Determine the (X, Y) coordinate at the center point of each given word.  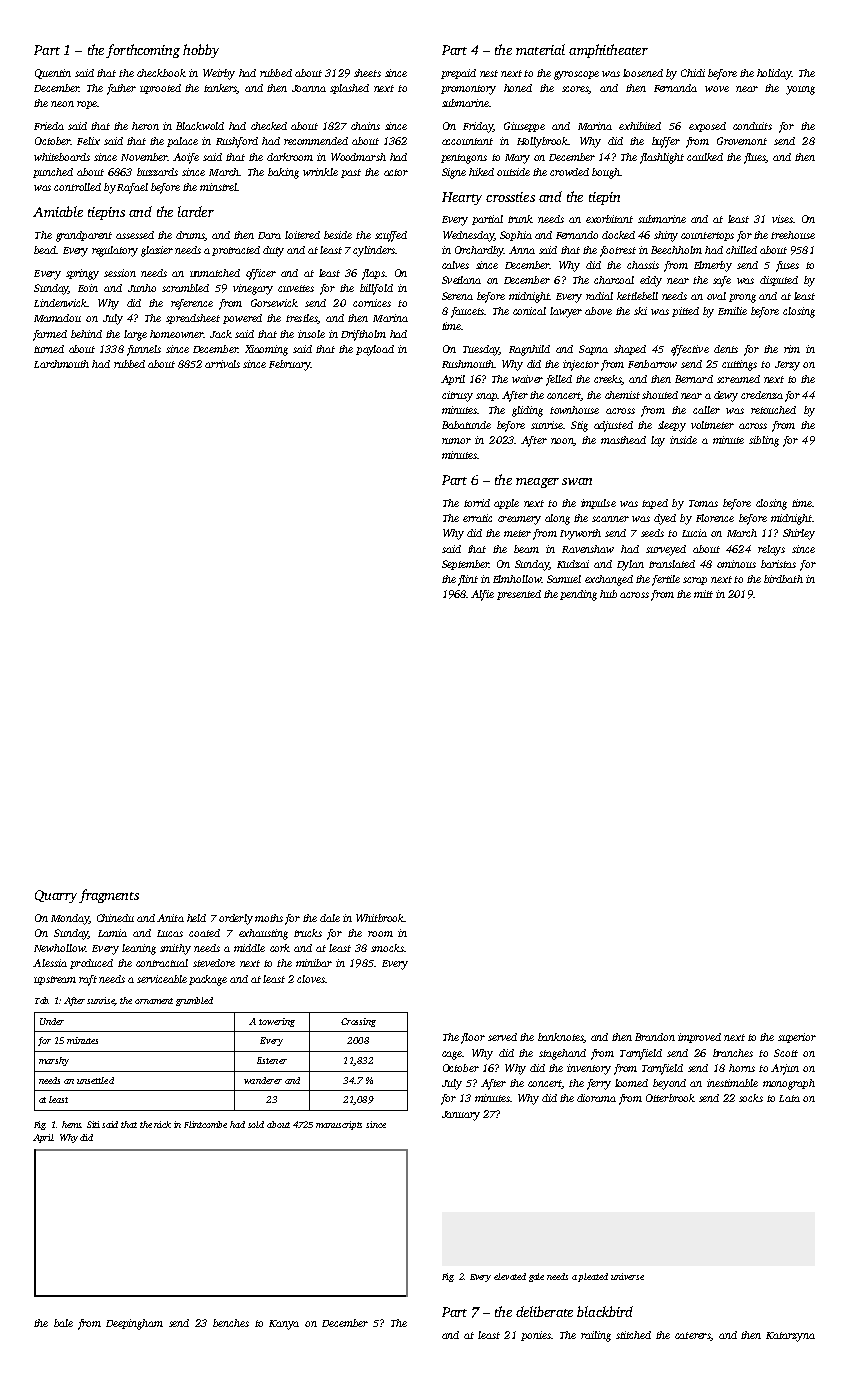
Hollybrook (542, 142)
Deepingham (134, 1324)
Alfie (482, 595)
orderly (236, 919)
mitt (703, 594)
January (461, 1116)
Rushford (237, 142)
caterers (692, 1335)
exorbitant (609, 219)
